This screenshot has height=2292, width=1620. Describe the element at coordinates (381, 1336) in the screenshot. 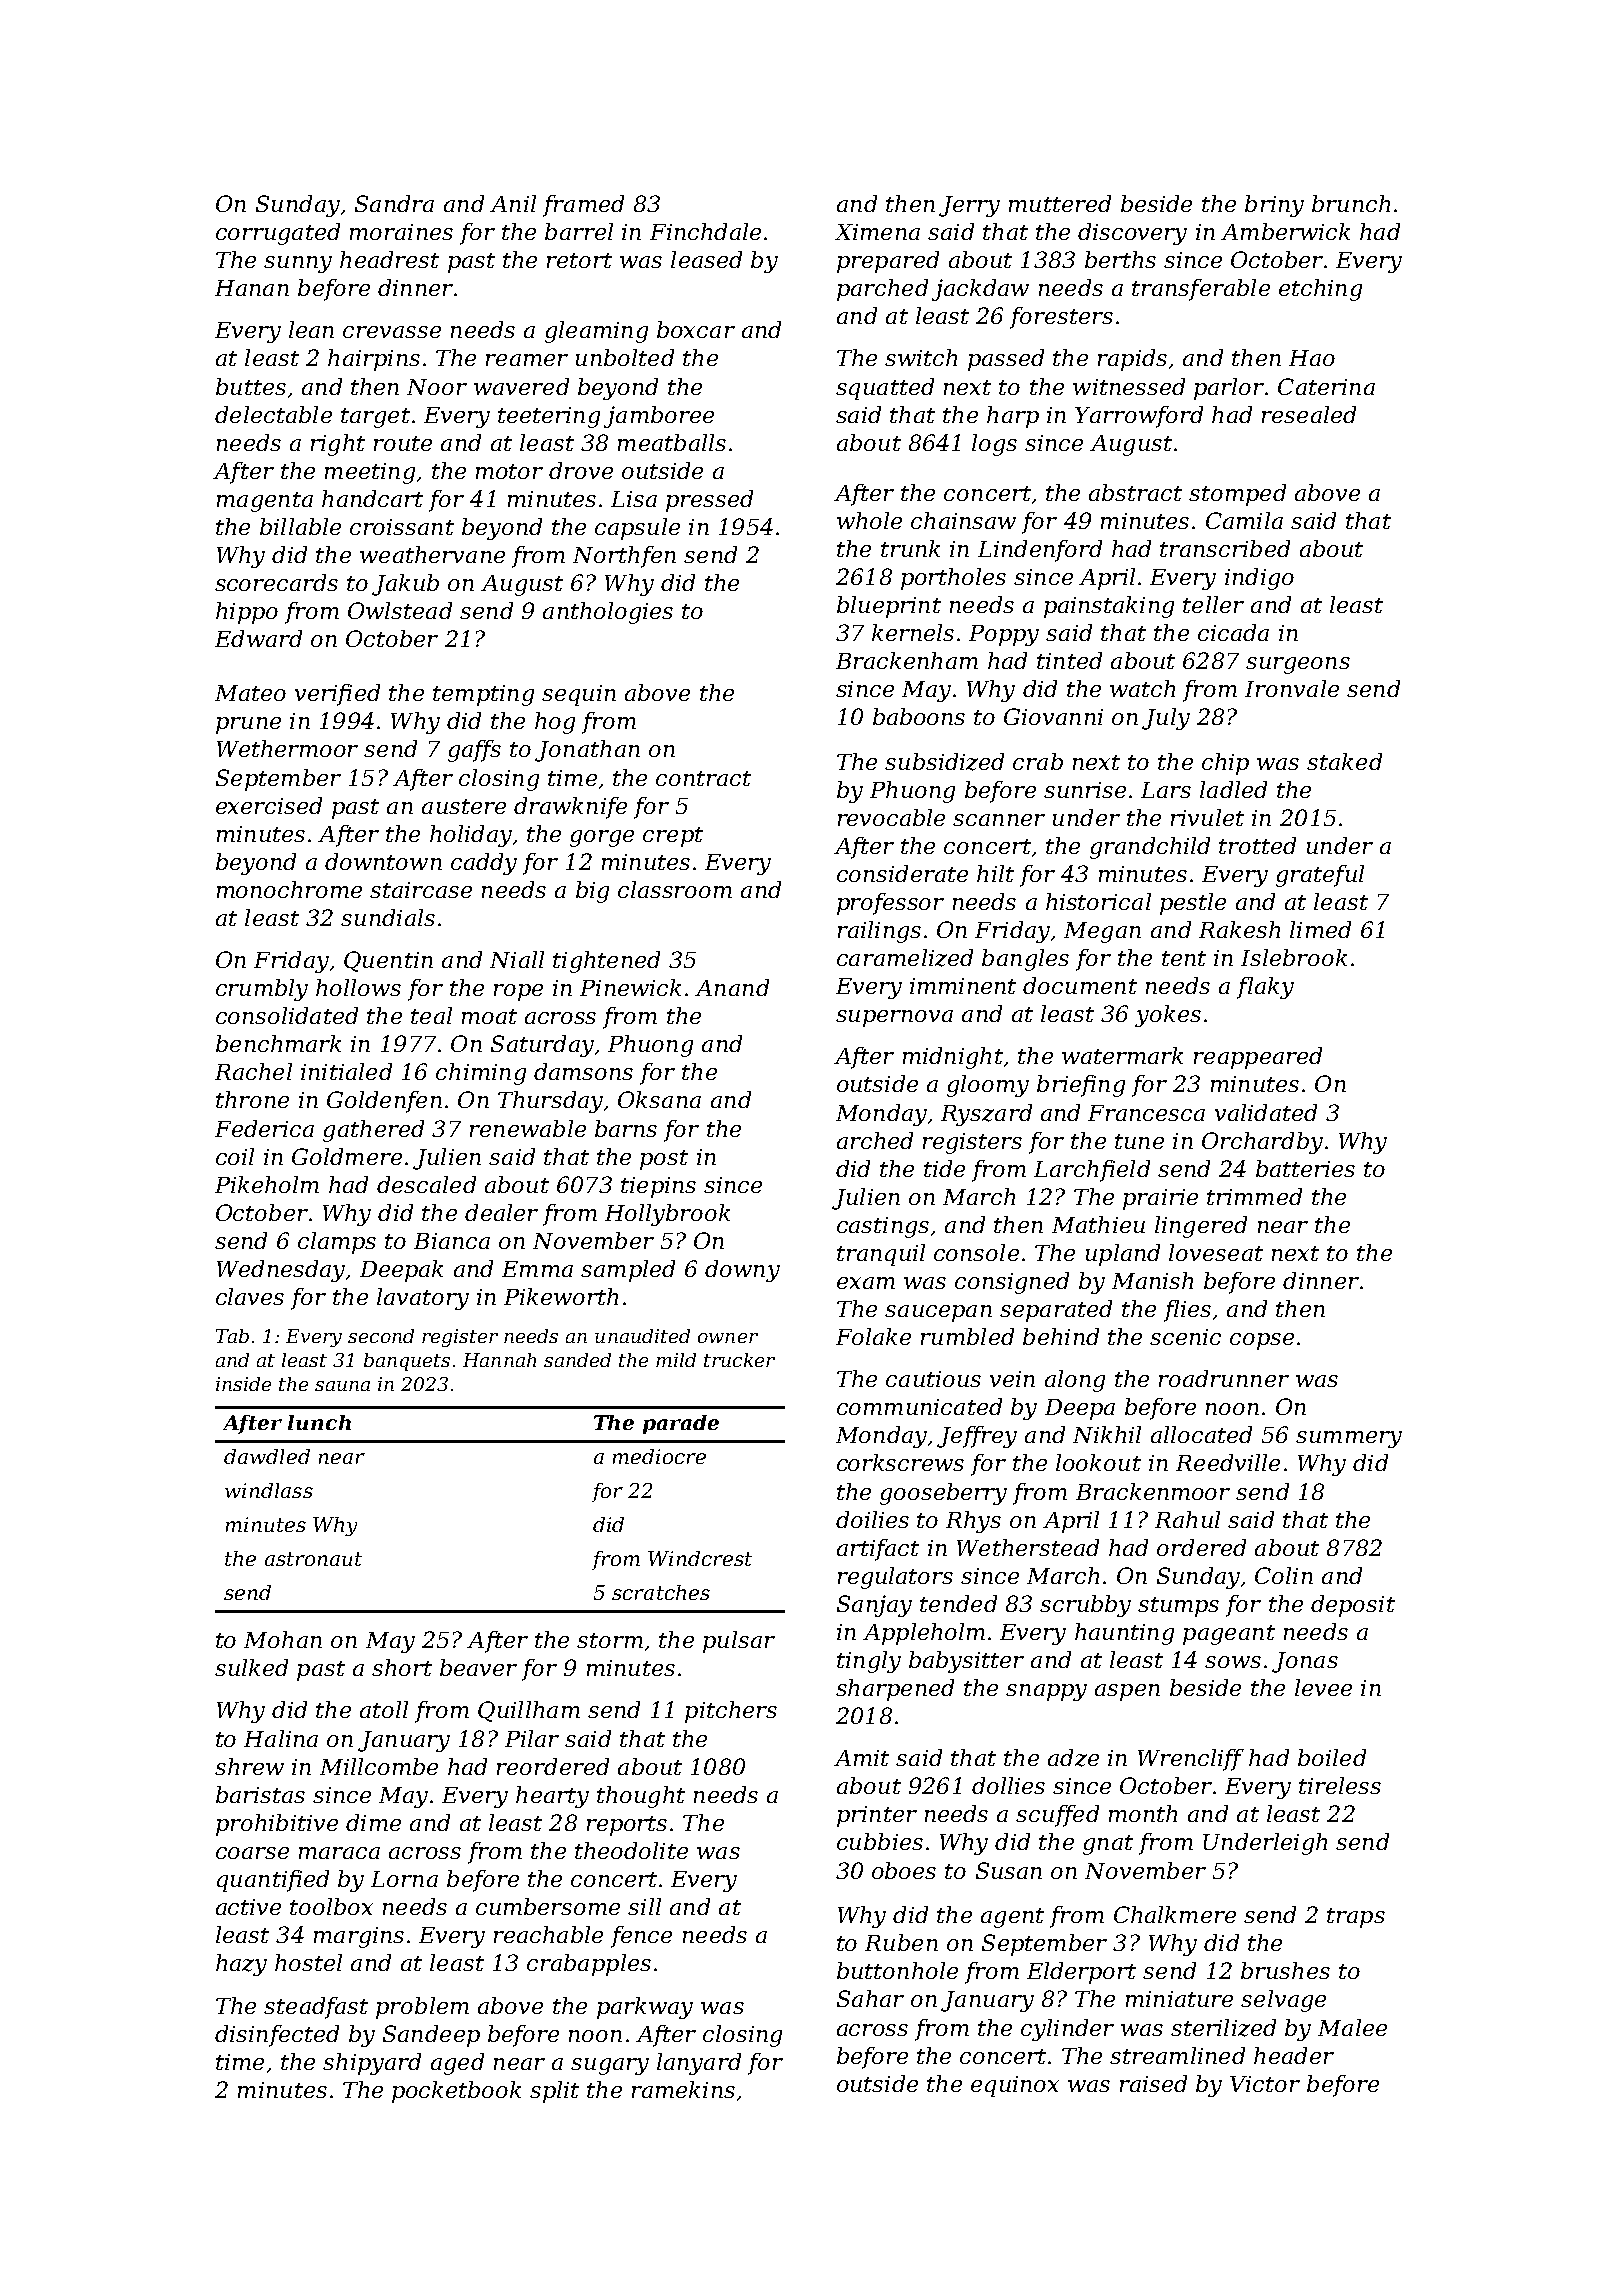

I see `second` at that location.
